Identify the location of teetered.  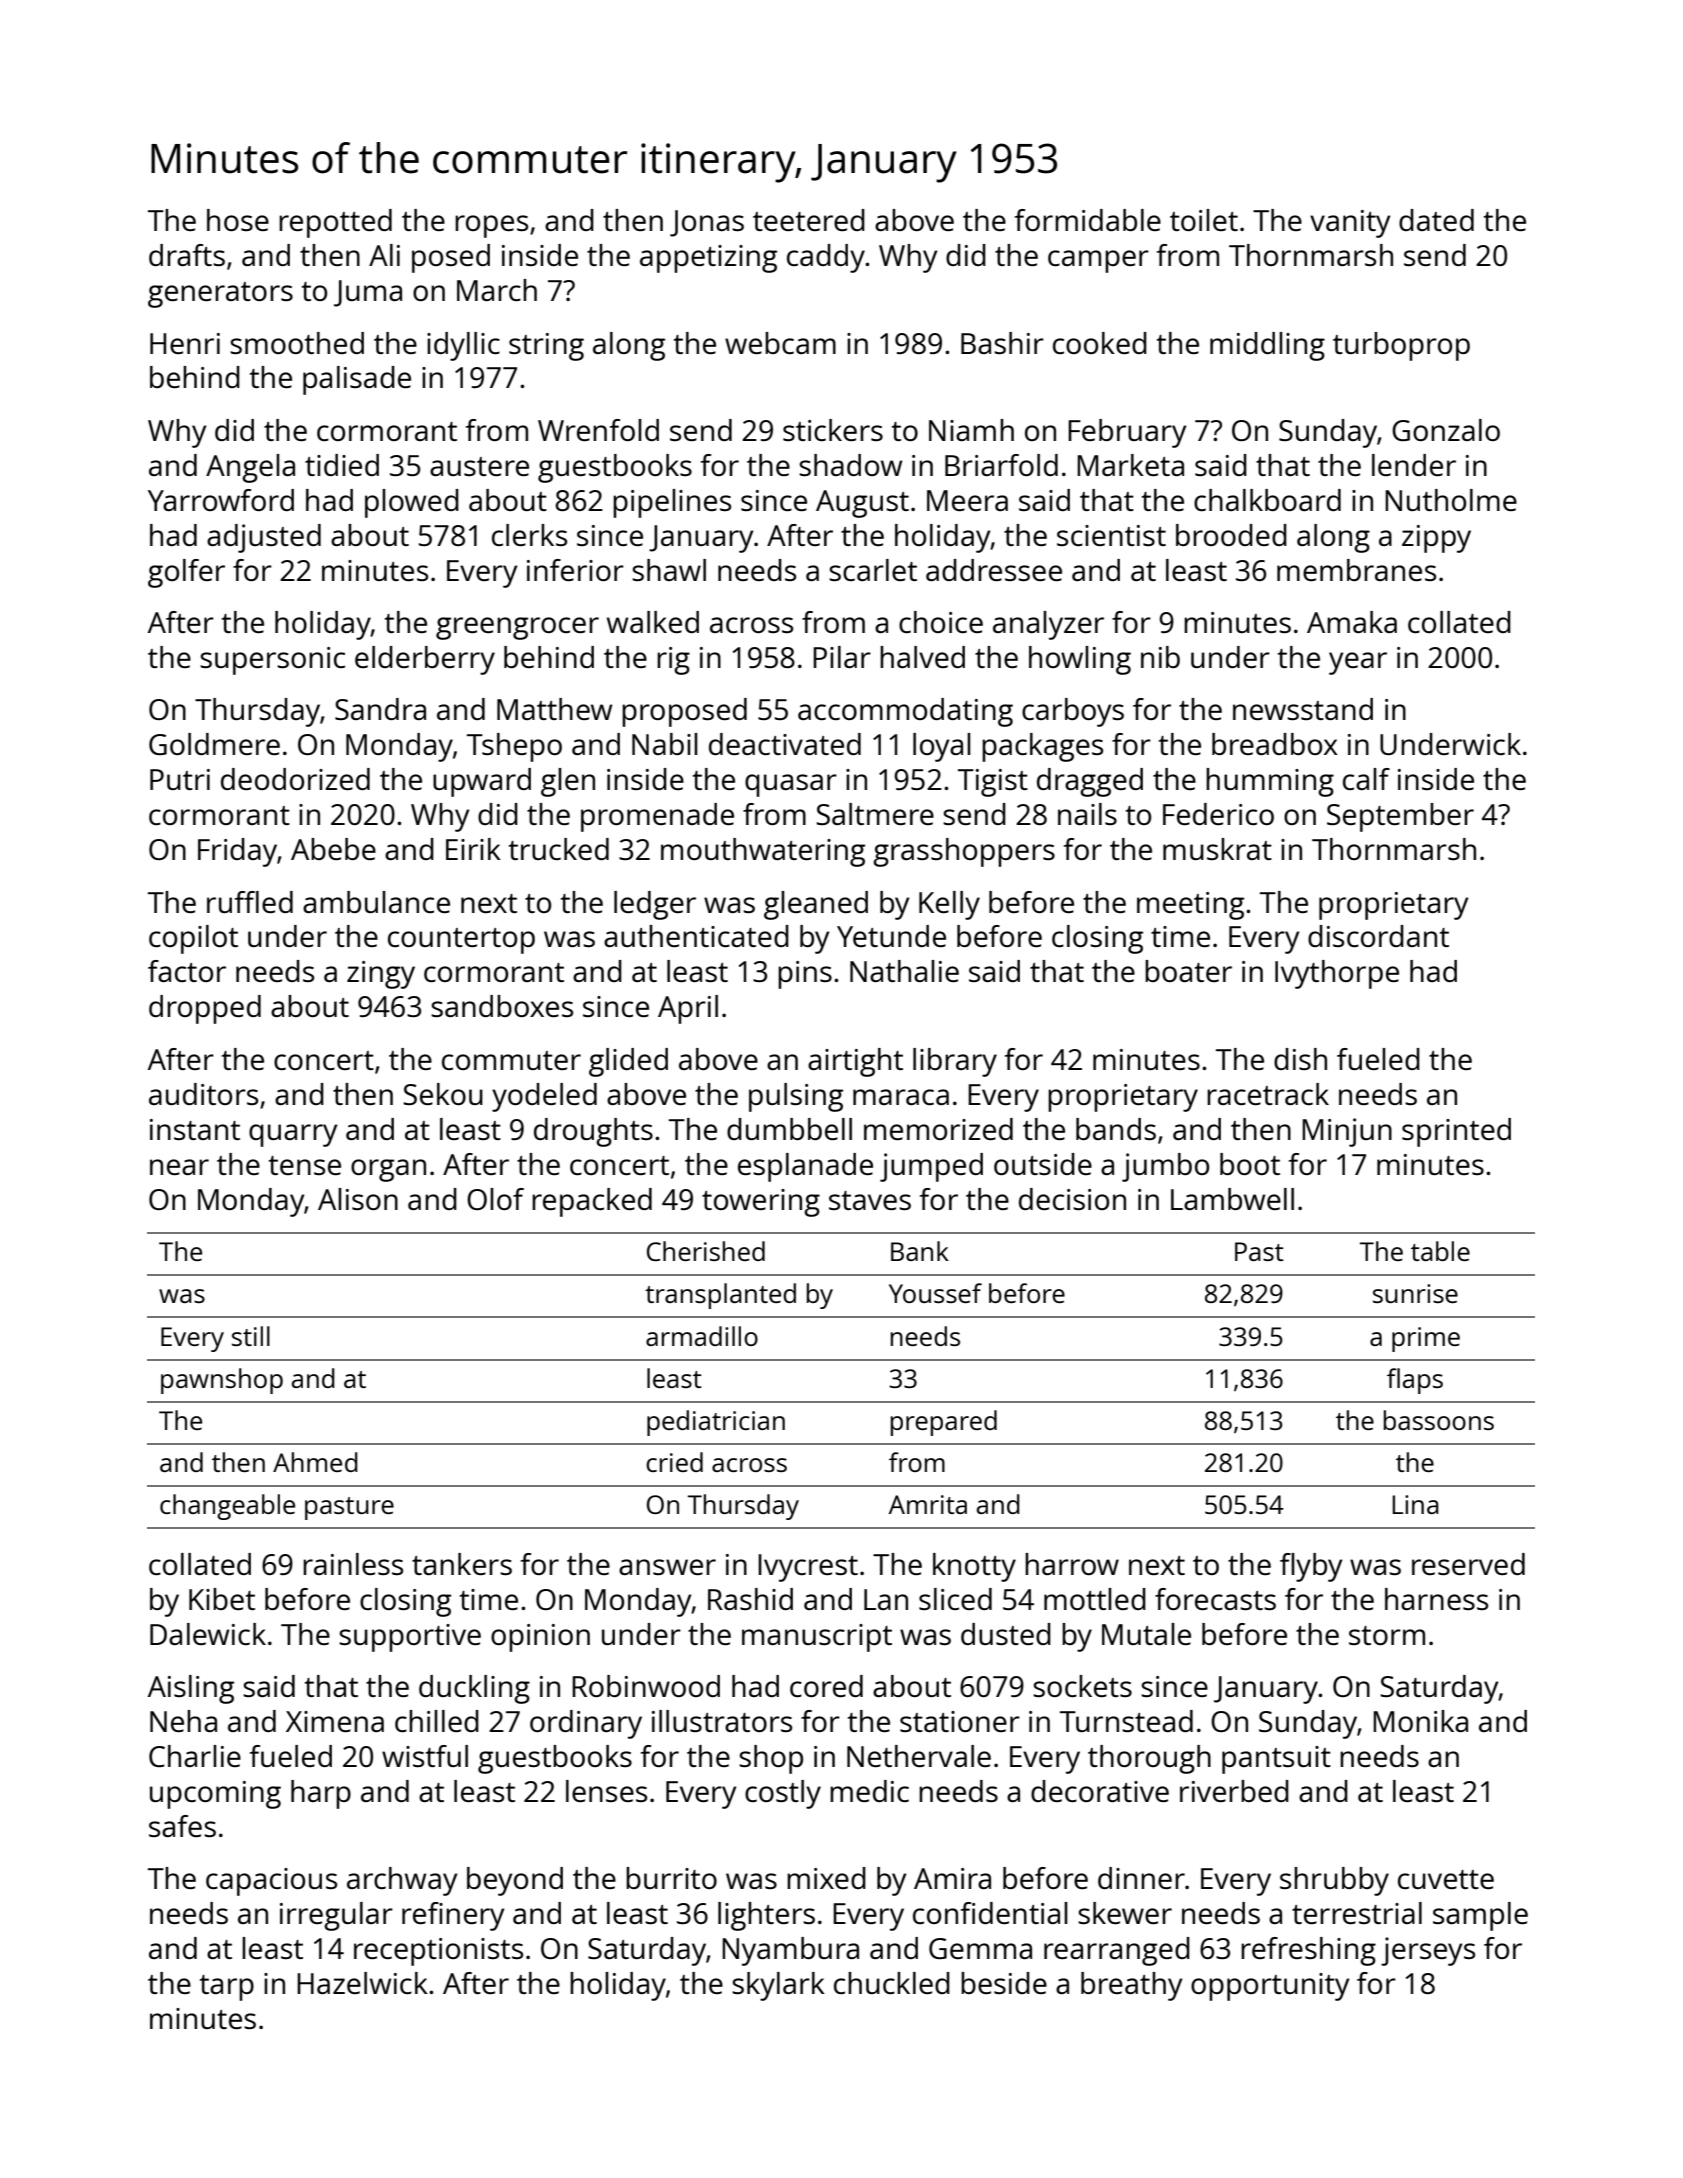
(809, 220).
